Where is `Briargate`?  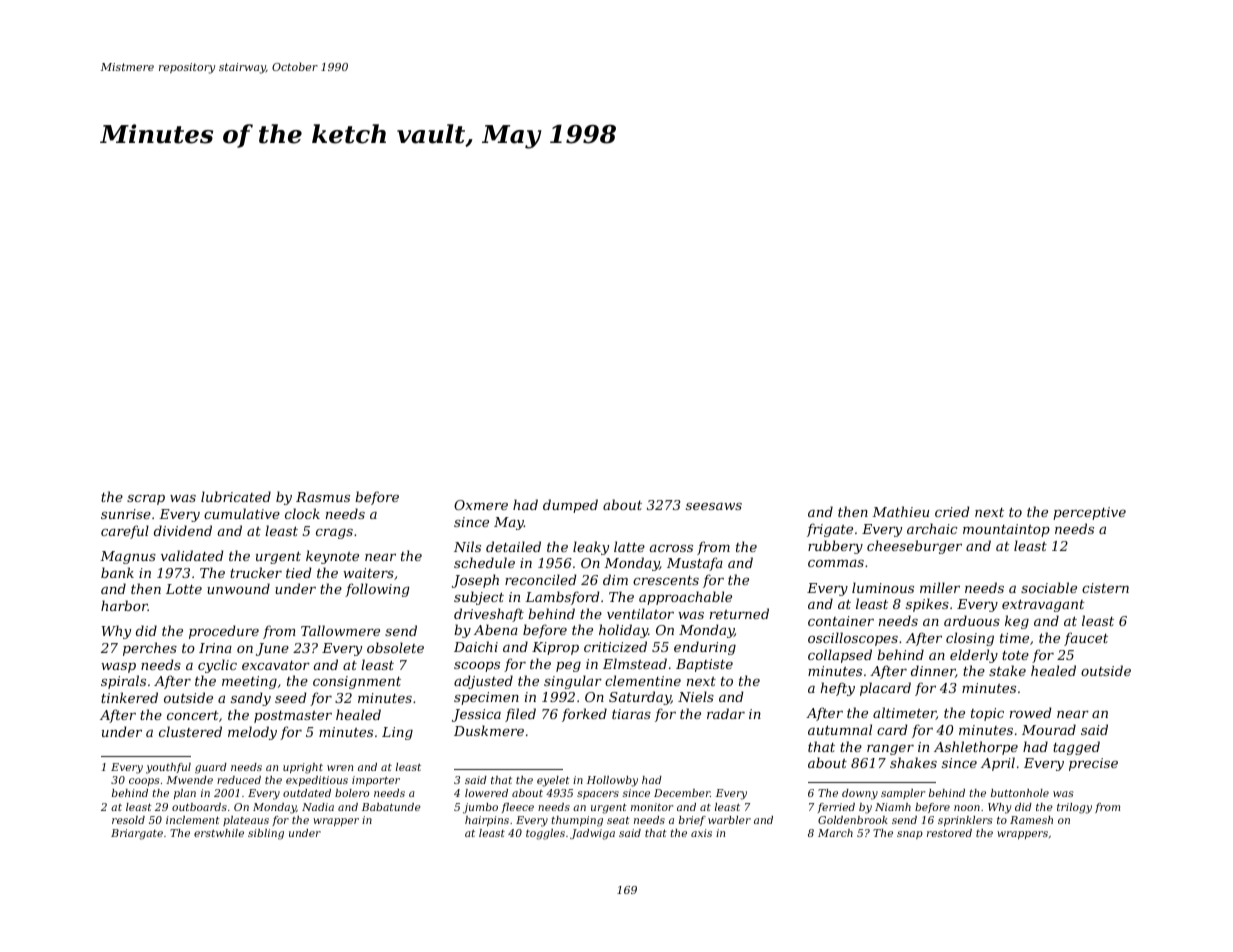 Briargate is located at coordinates (137, 834).
